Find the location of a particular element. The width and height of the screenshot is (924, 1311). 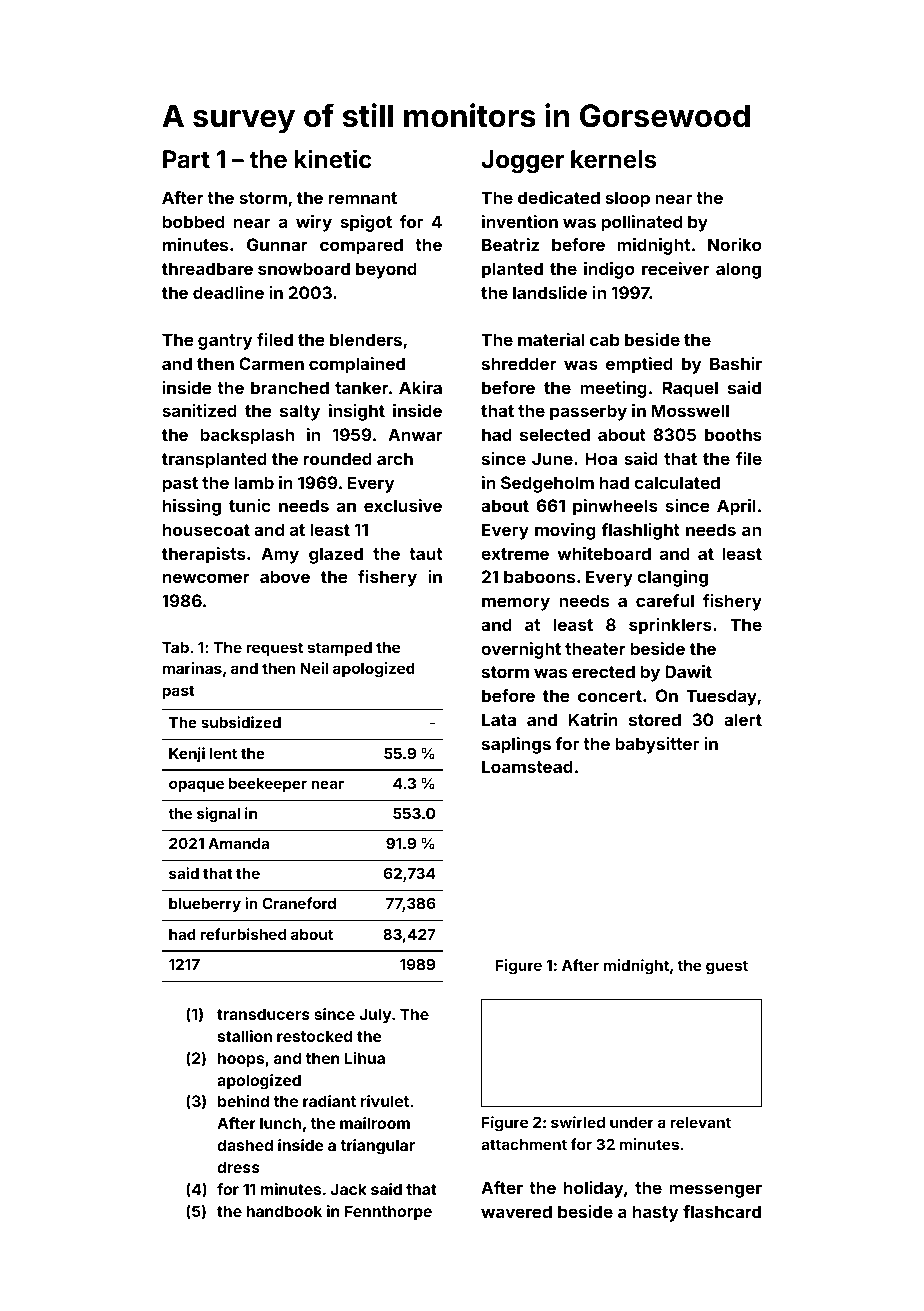

hoops is located at coordinates (241, 1059).
